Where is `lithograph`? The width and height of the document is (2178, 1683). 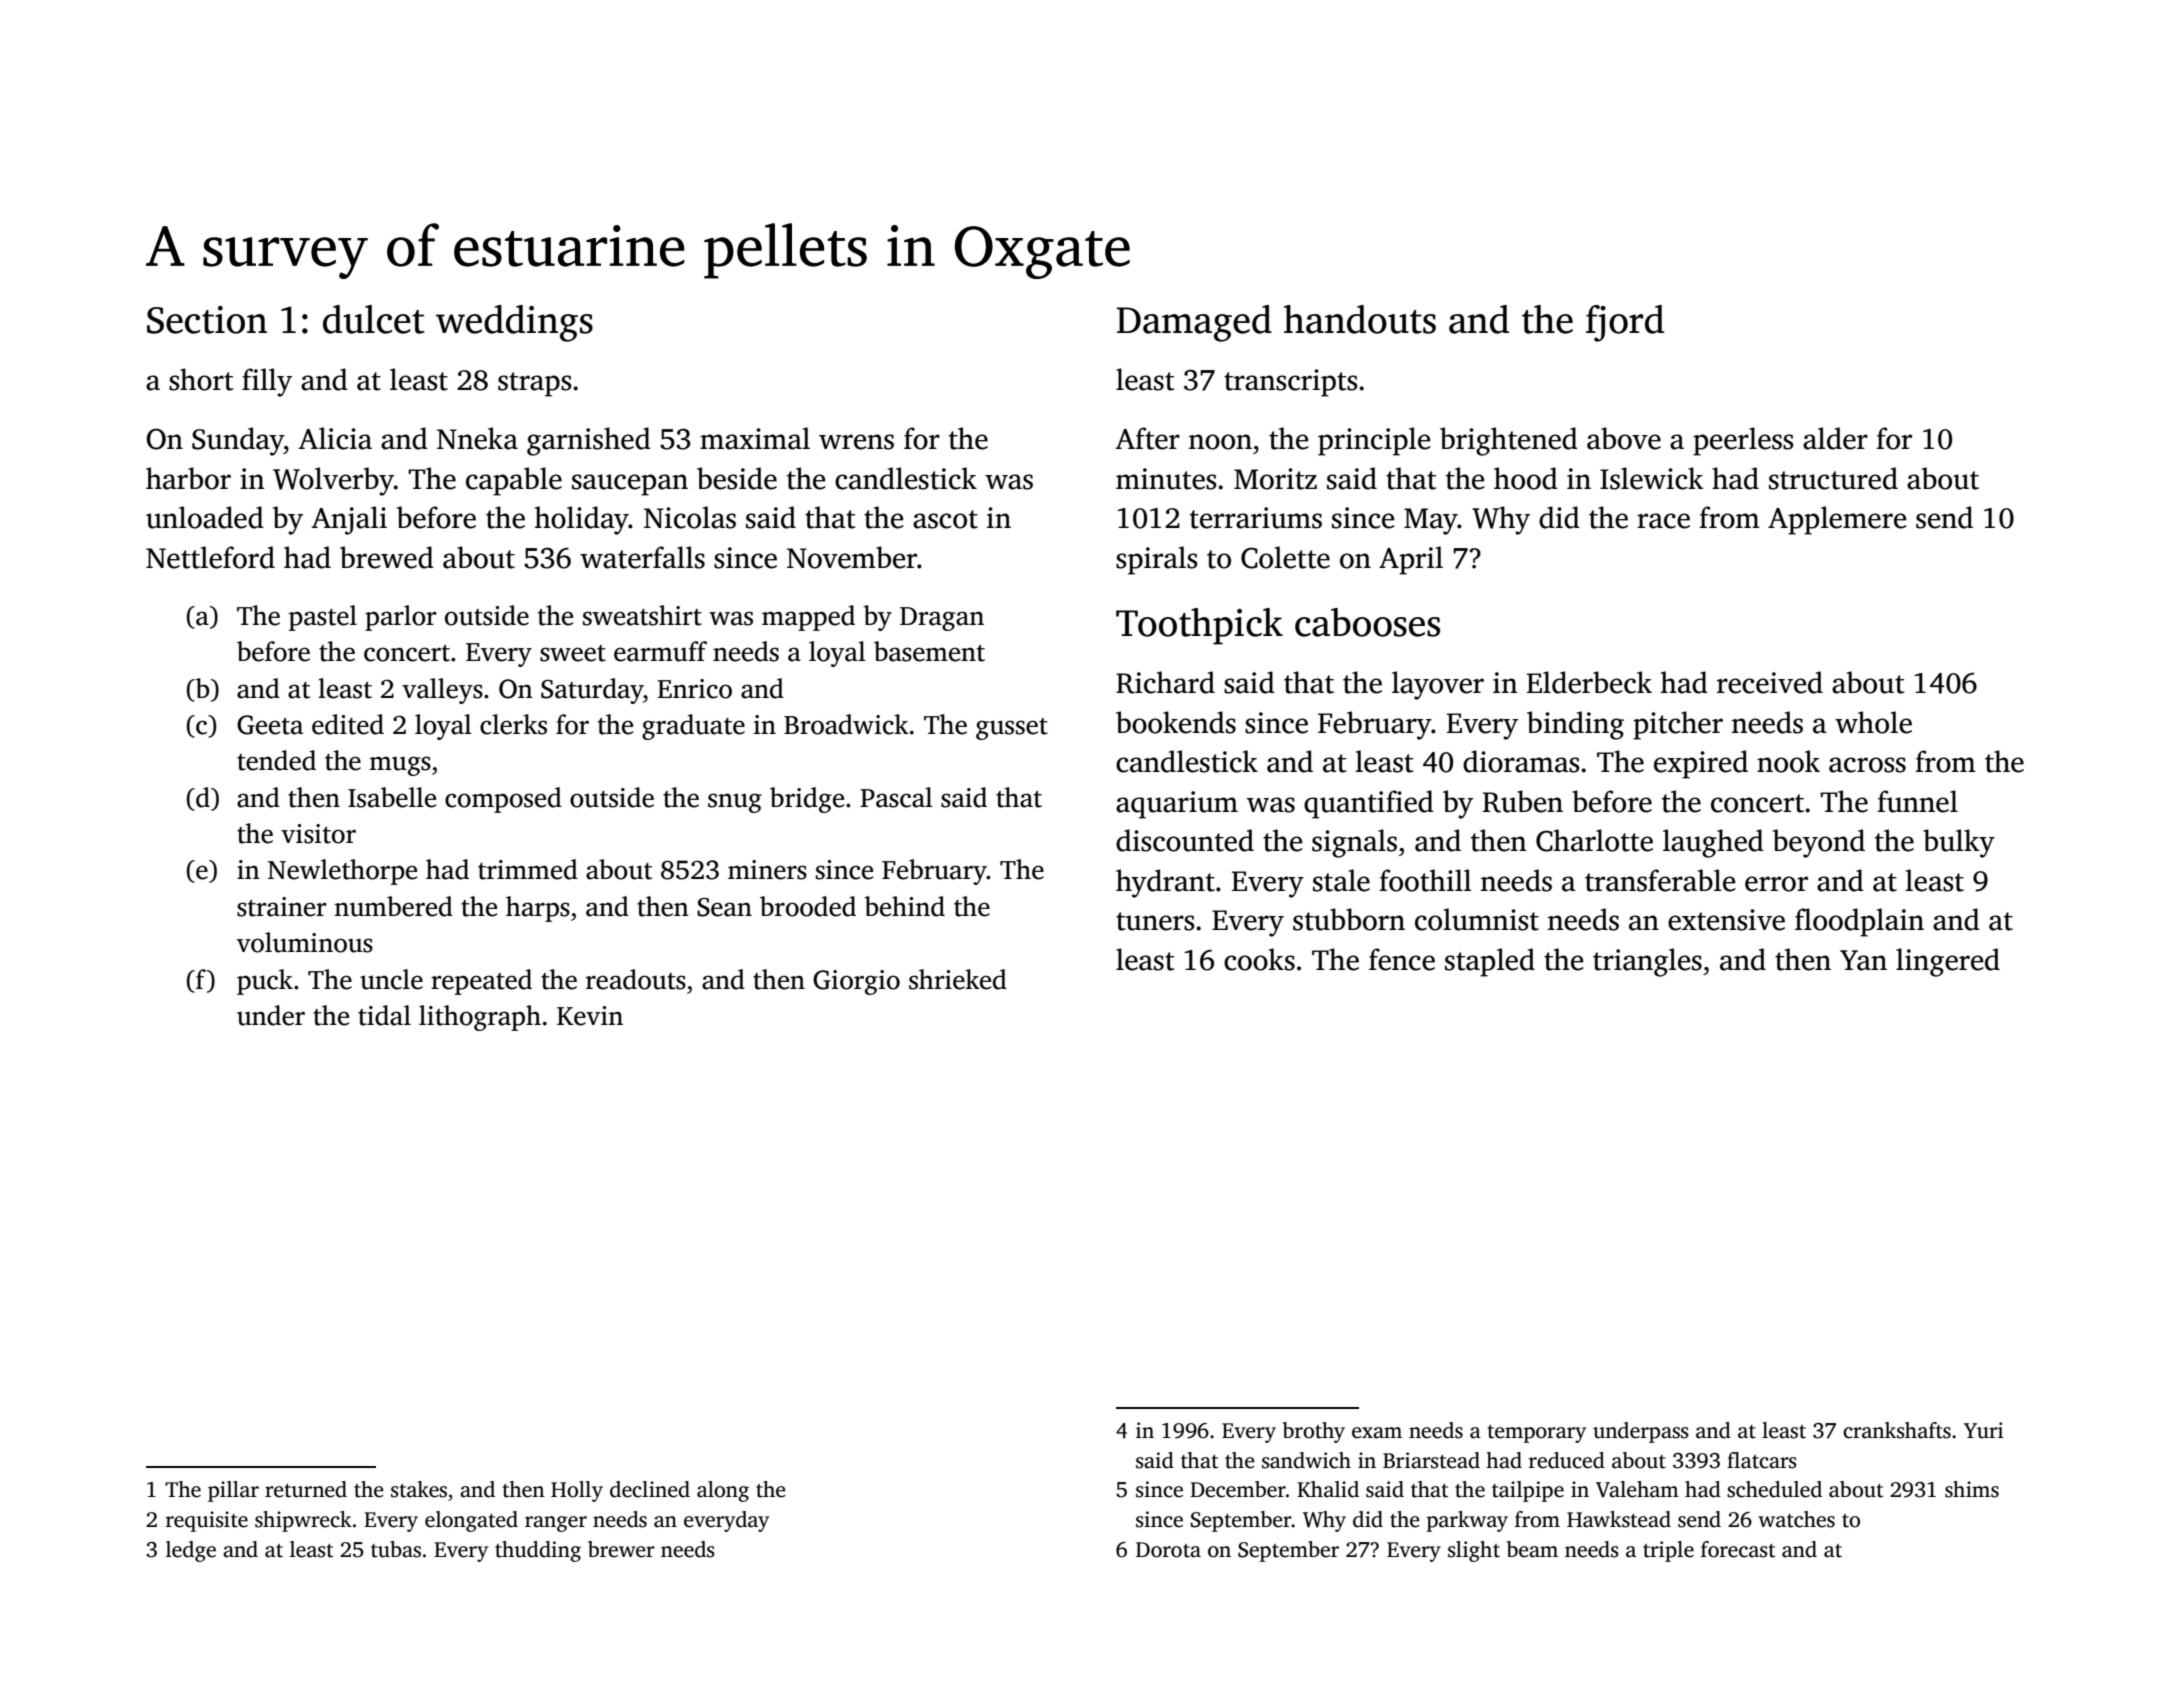 lithograph is located at coordinates (480, 1018).
